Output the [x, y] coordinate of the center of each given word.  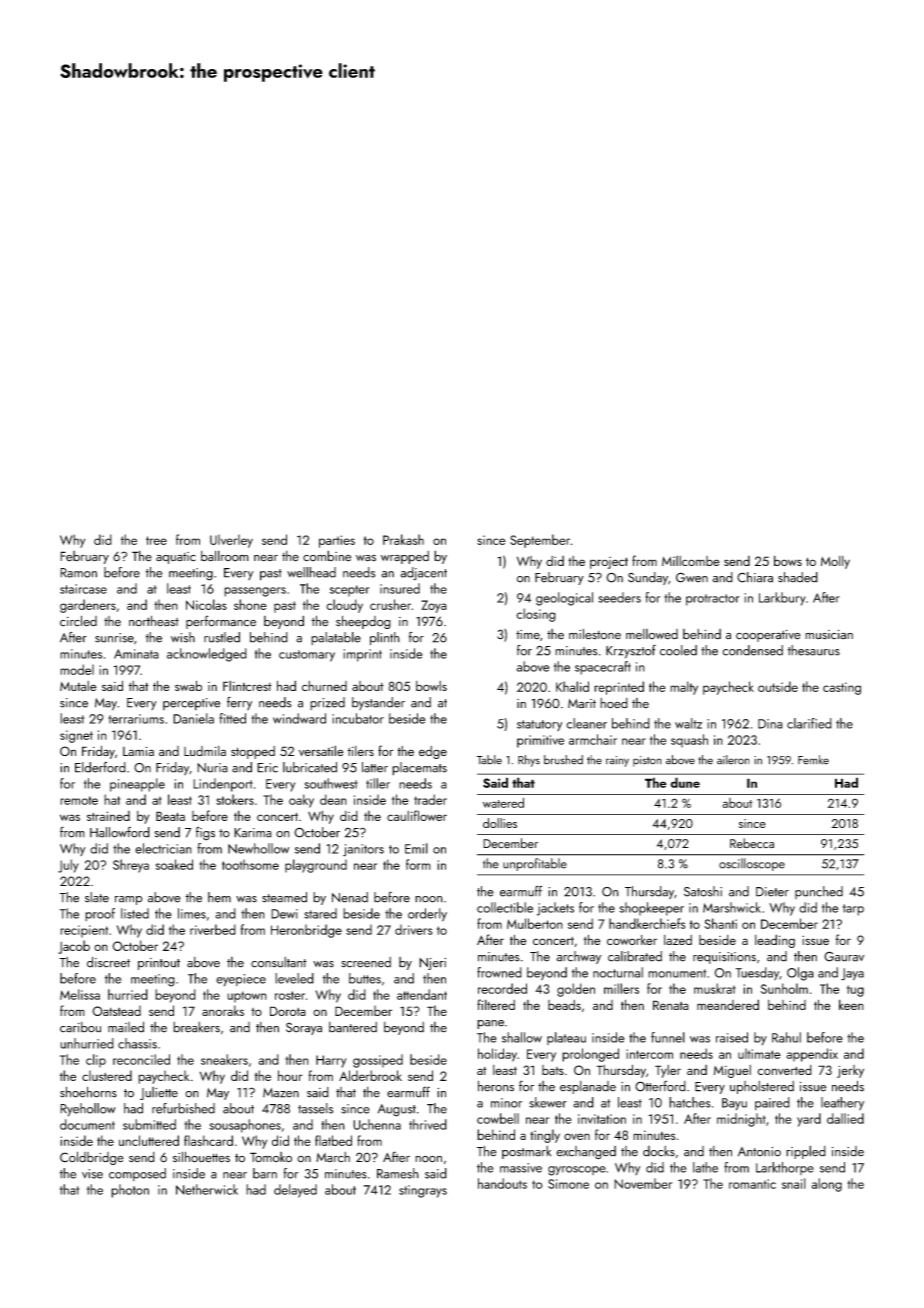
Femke [813, 760]
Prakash [403, 539]
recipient [84, 931]
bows [788, 560]
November [643, 1183]
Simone [568, 1184]
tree [156, 540]
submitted [149, 1124]
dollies [500, 823]
